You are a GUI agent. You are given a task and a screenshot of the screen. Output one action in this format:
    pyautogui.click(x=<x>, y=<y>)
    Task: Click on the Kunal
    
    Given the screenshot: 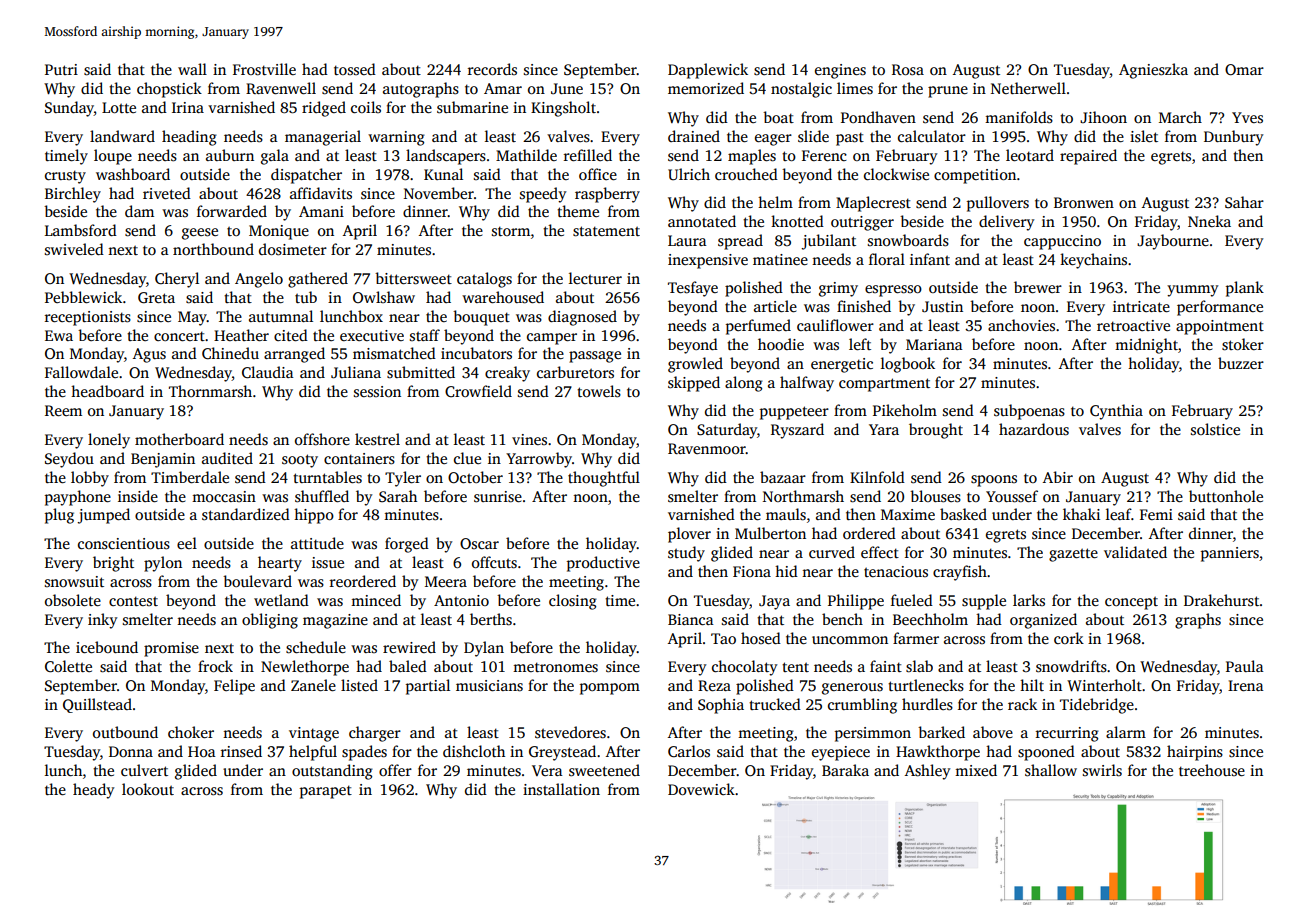 What is the action you would take?
    pyautogui.click(x=443, y=174)
